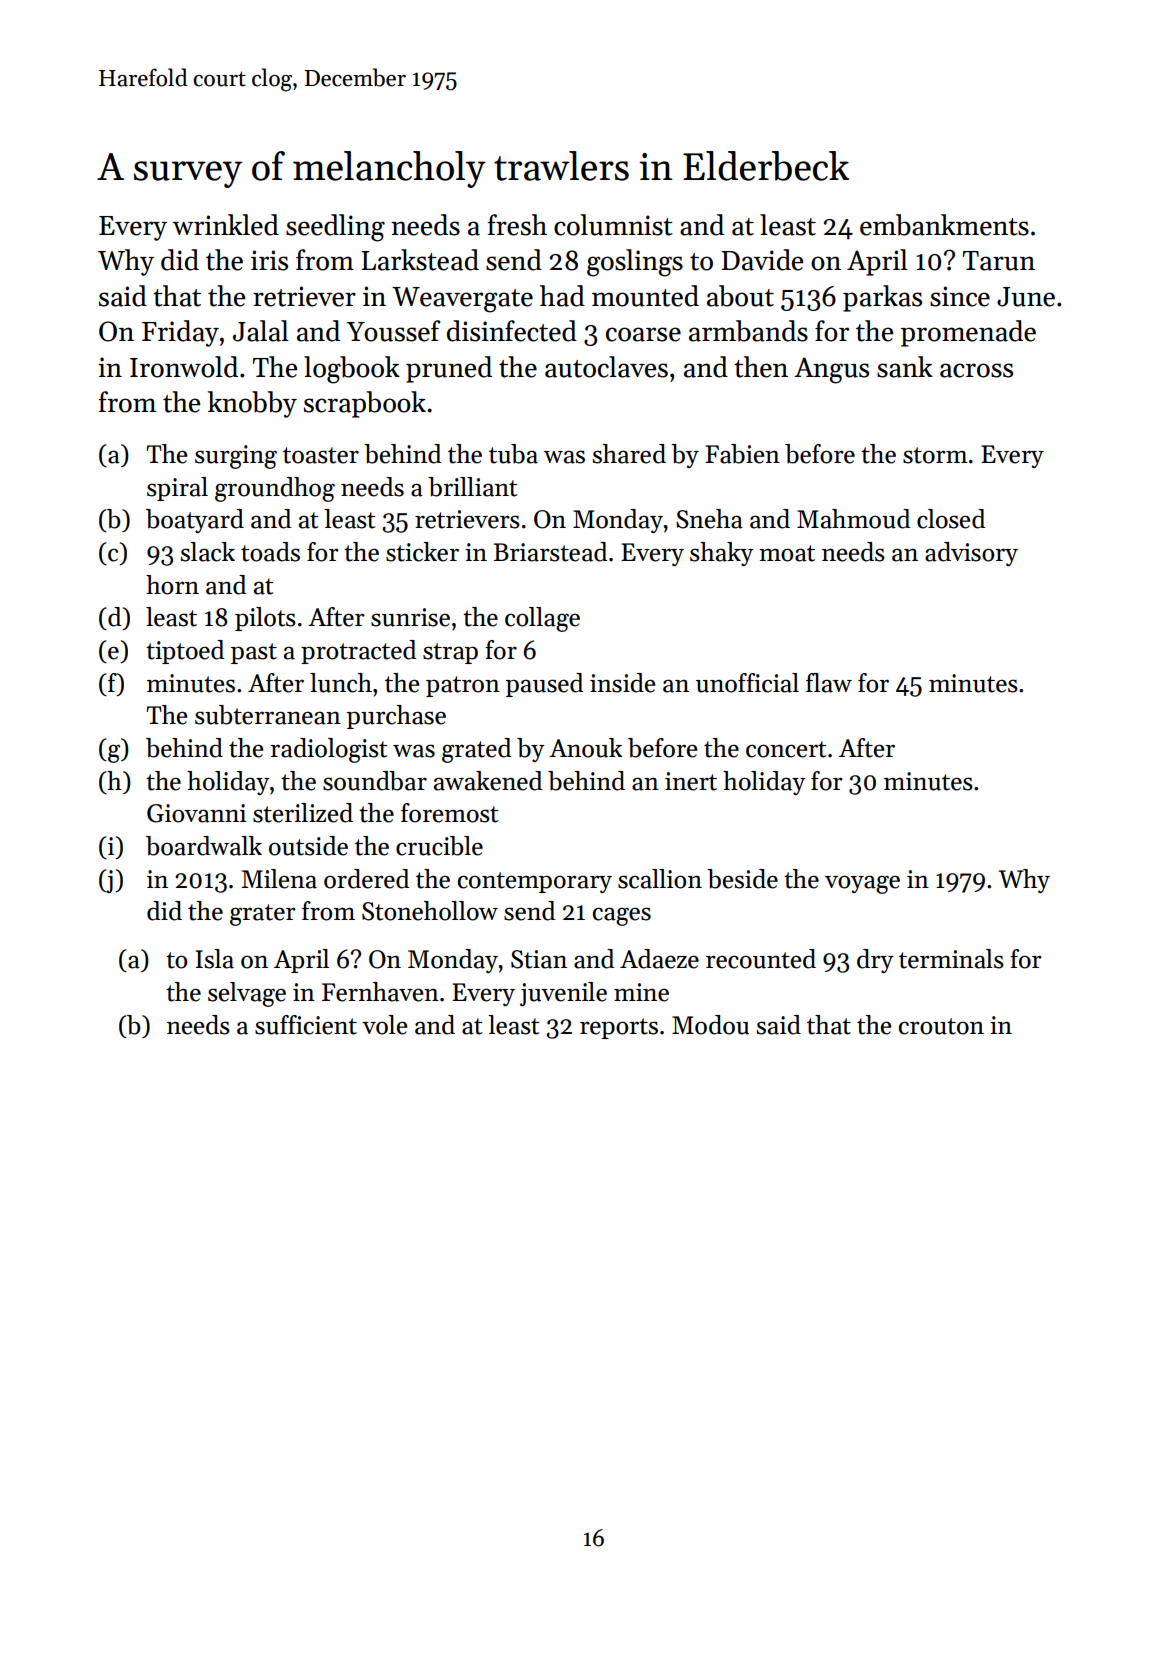  Describe the element at coordinates (562, 296) in the screenshot. I see `had` at that location.
